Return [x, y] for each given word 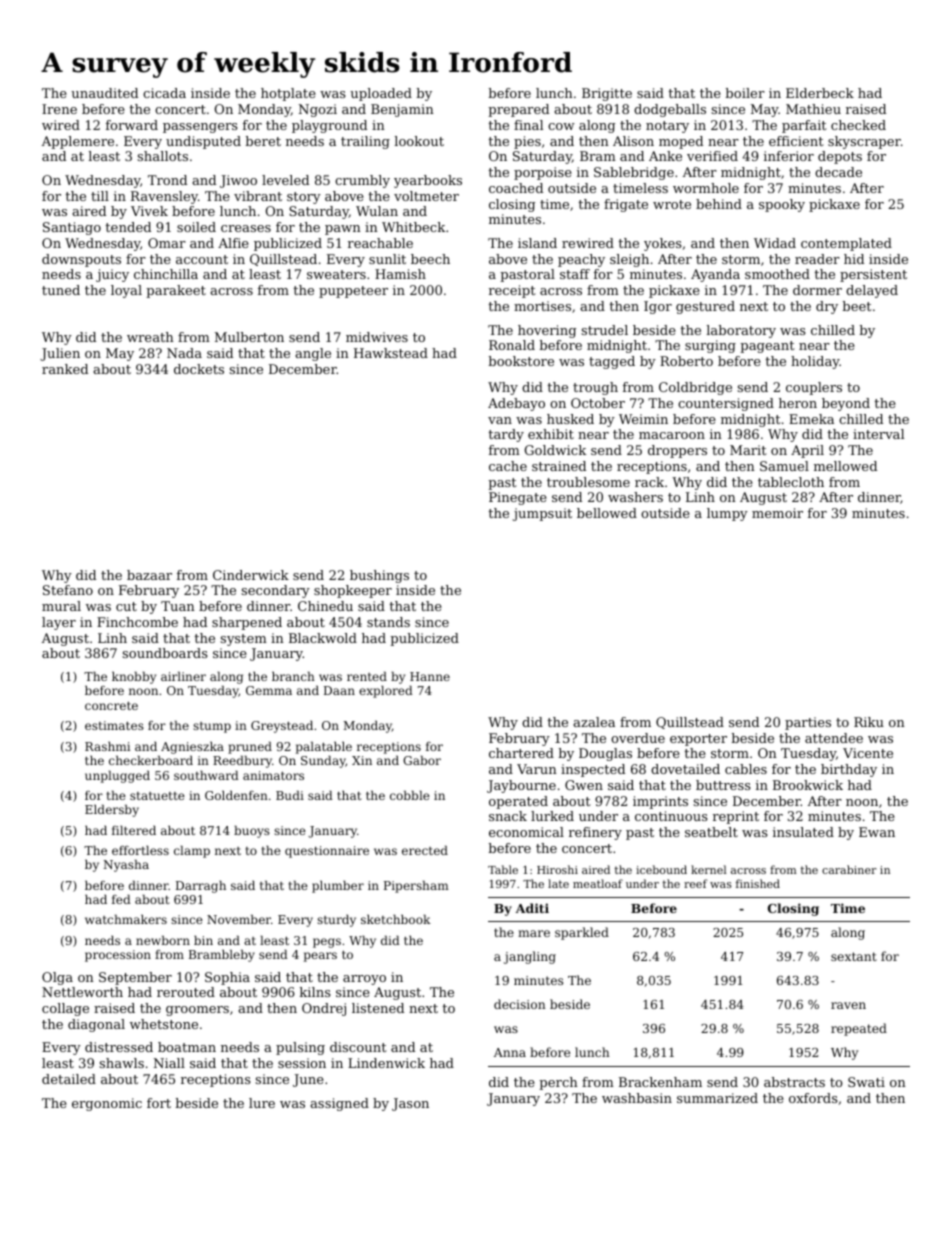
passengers [200, 128]
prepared [518, 110]
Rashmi [107, 746]
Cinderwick [251, 575]
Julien [60, 354]
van [500, 420]
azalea [594, 722]
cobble [410, 795]
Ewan [877, 832]
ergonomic [107, 1104]
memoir [777, 513]
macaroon [672, 435]
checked [858, 125]
